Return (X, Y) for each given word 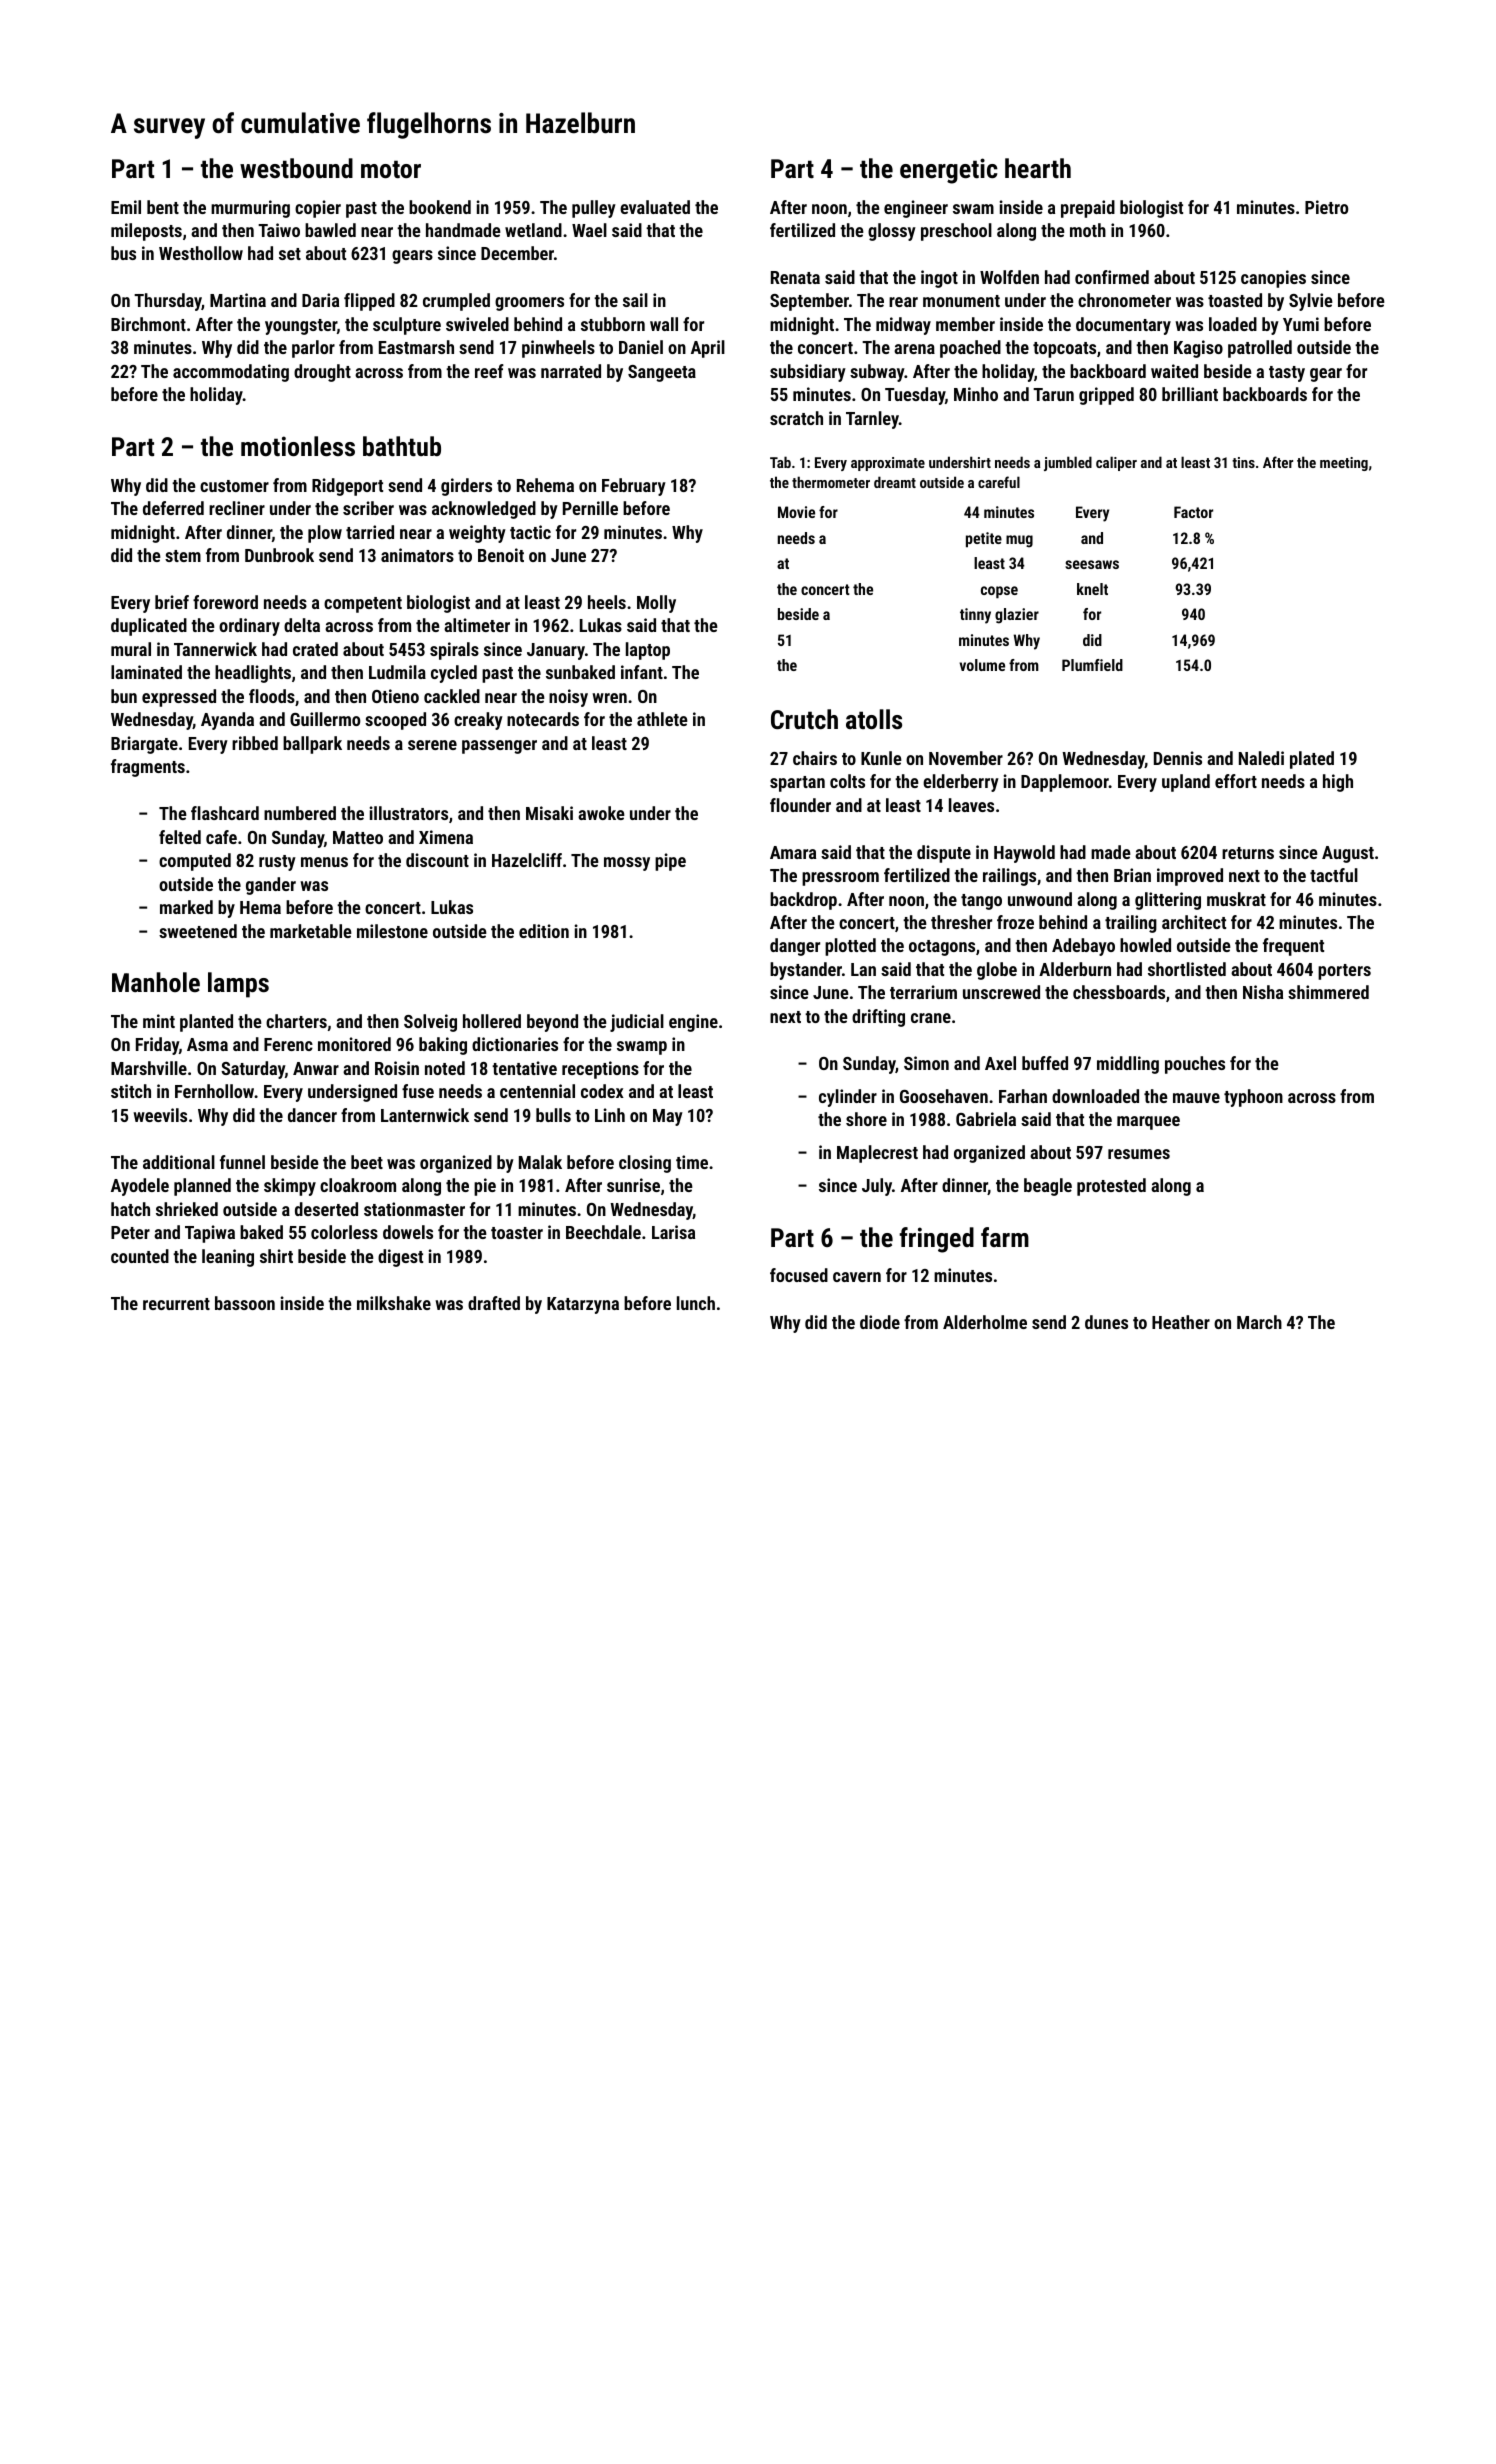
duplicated (149, 627)
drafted (494, 1303)
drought (322, 373)
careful (999, 482)
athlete (662, 719)
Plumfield (1092, 665)
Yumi (1301, 324)
